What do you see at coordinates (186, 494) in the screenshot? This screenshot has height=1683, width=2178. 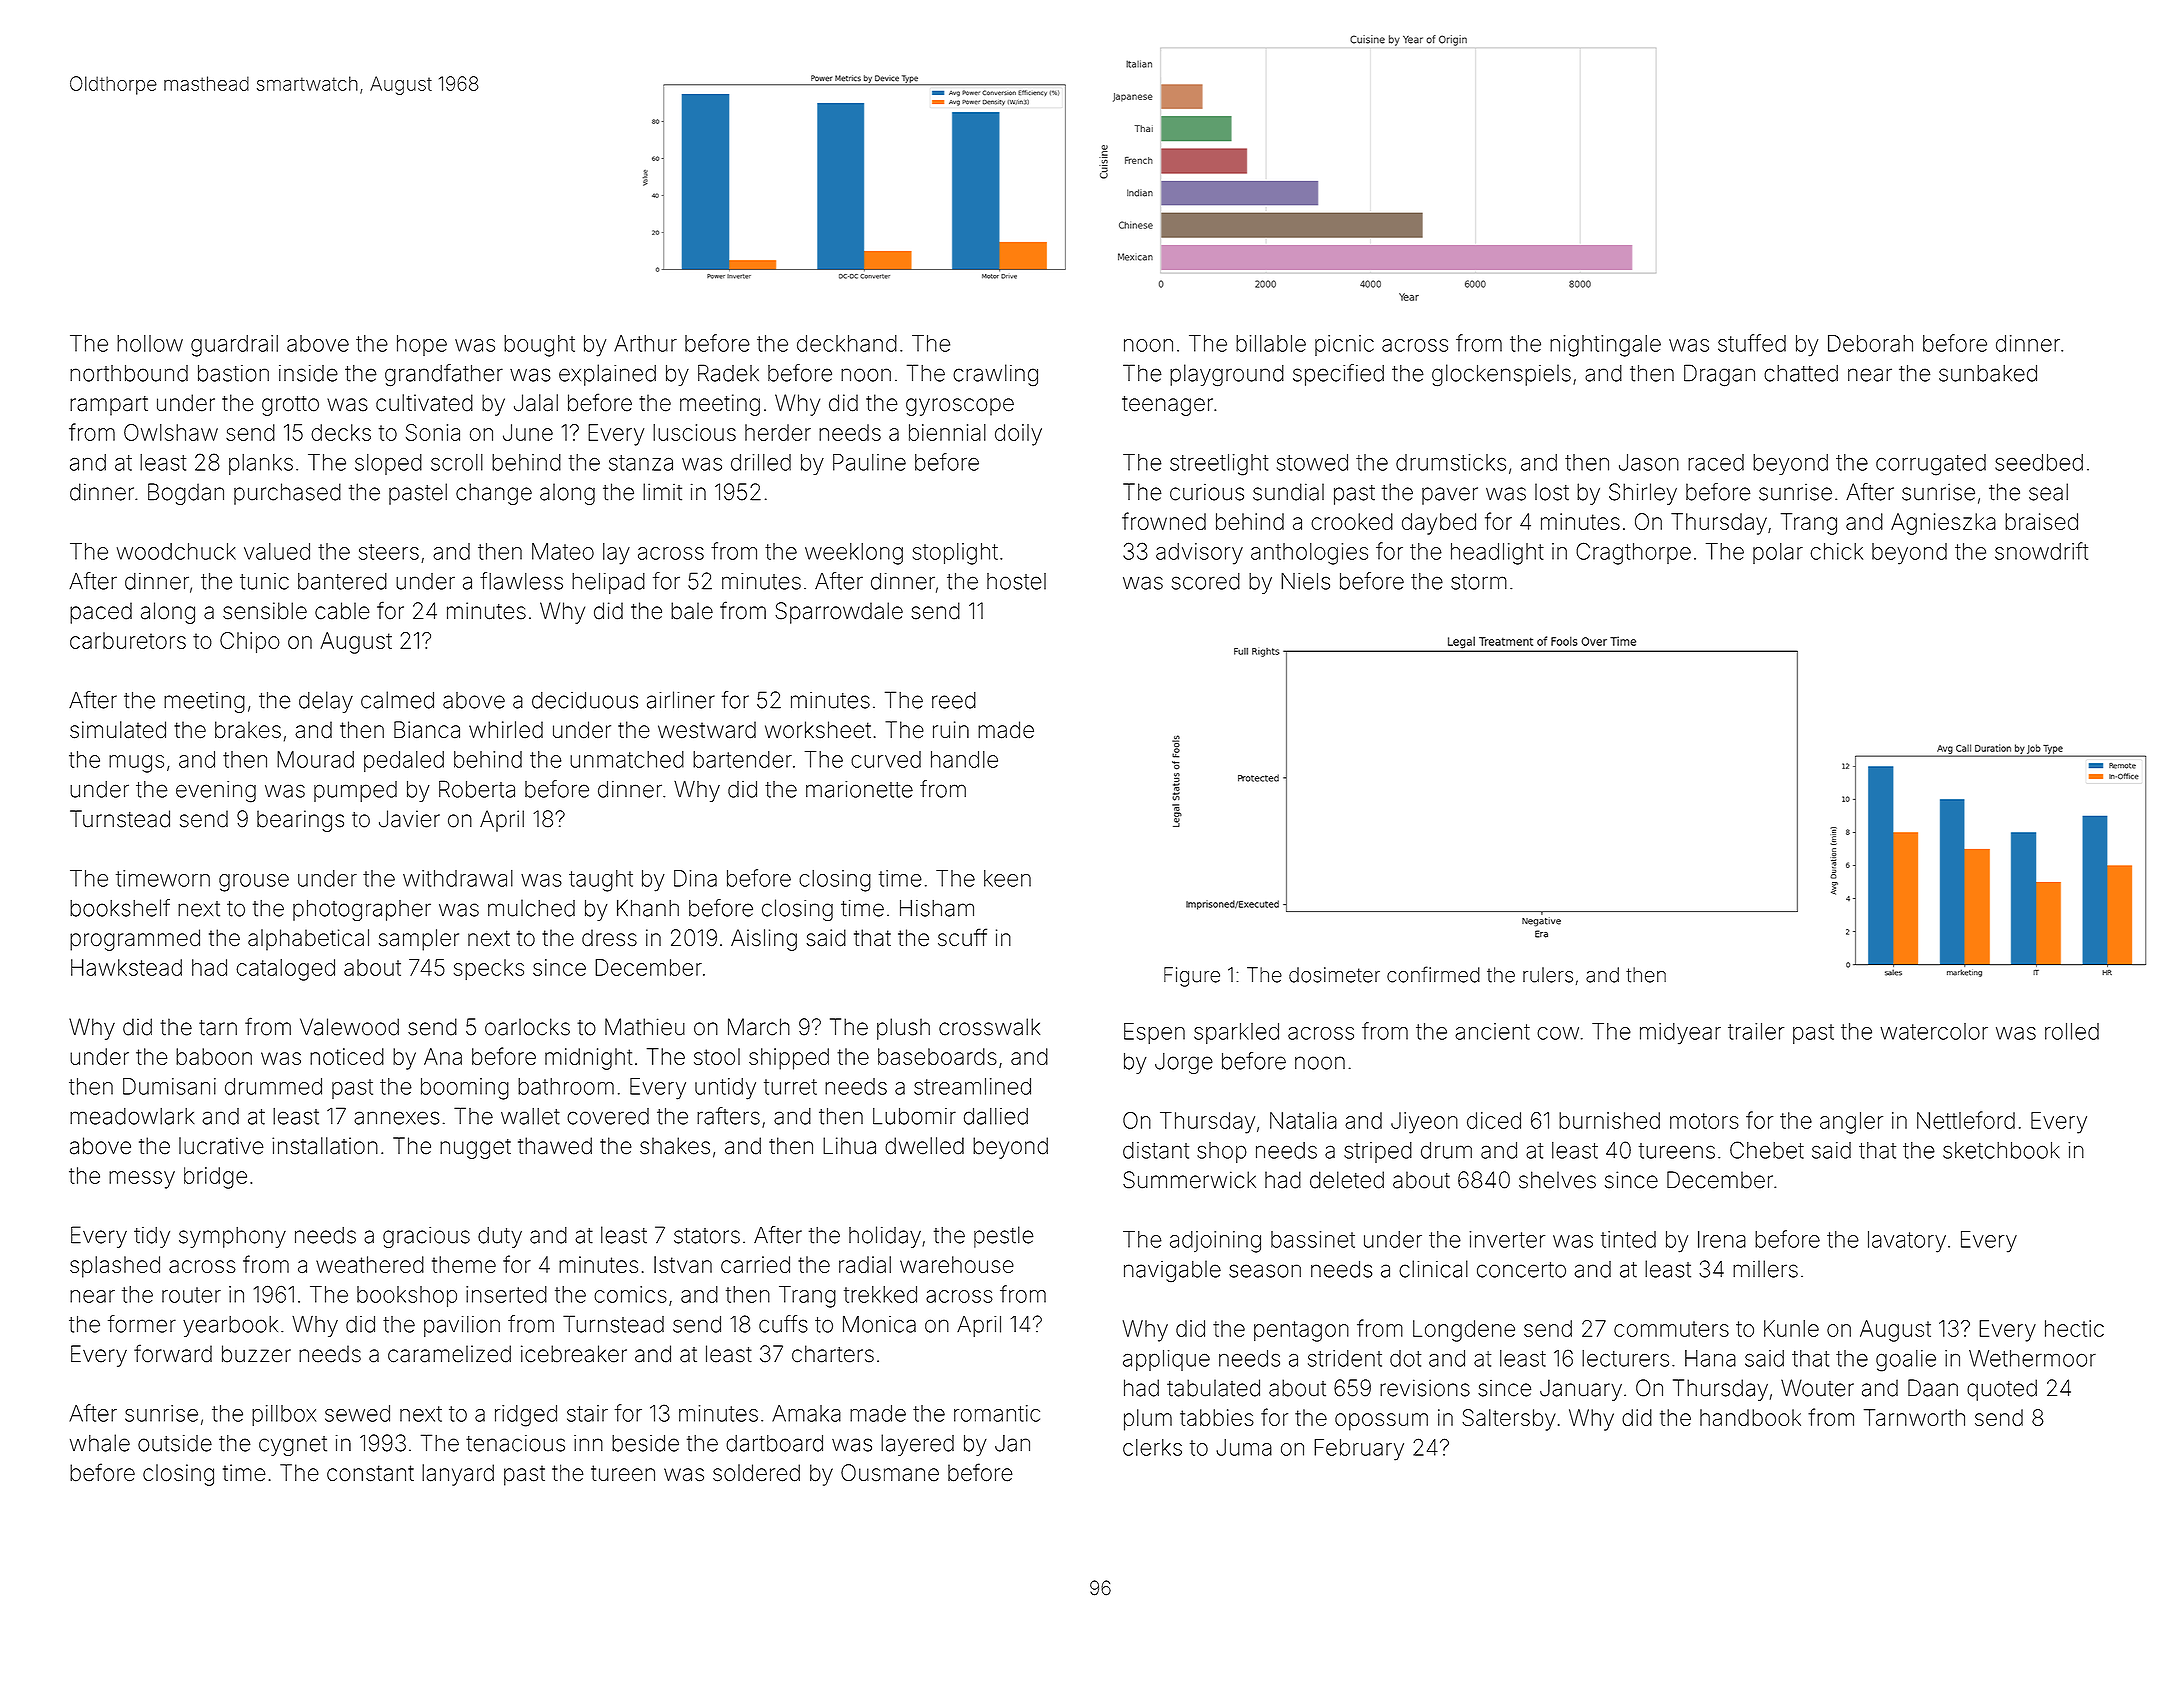 I see `Bogdan` at bounding box center [186, 494].
